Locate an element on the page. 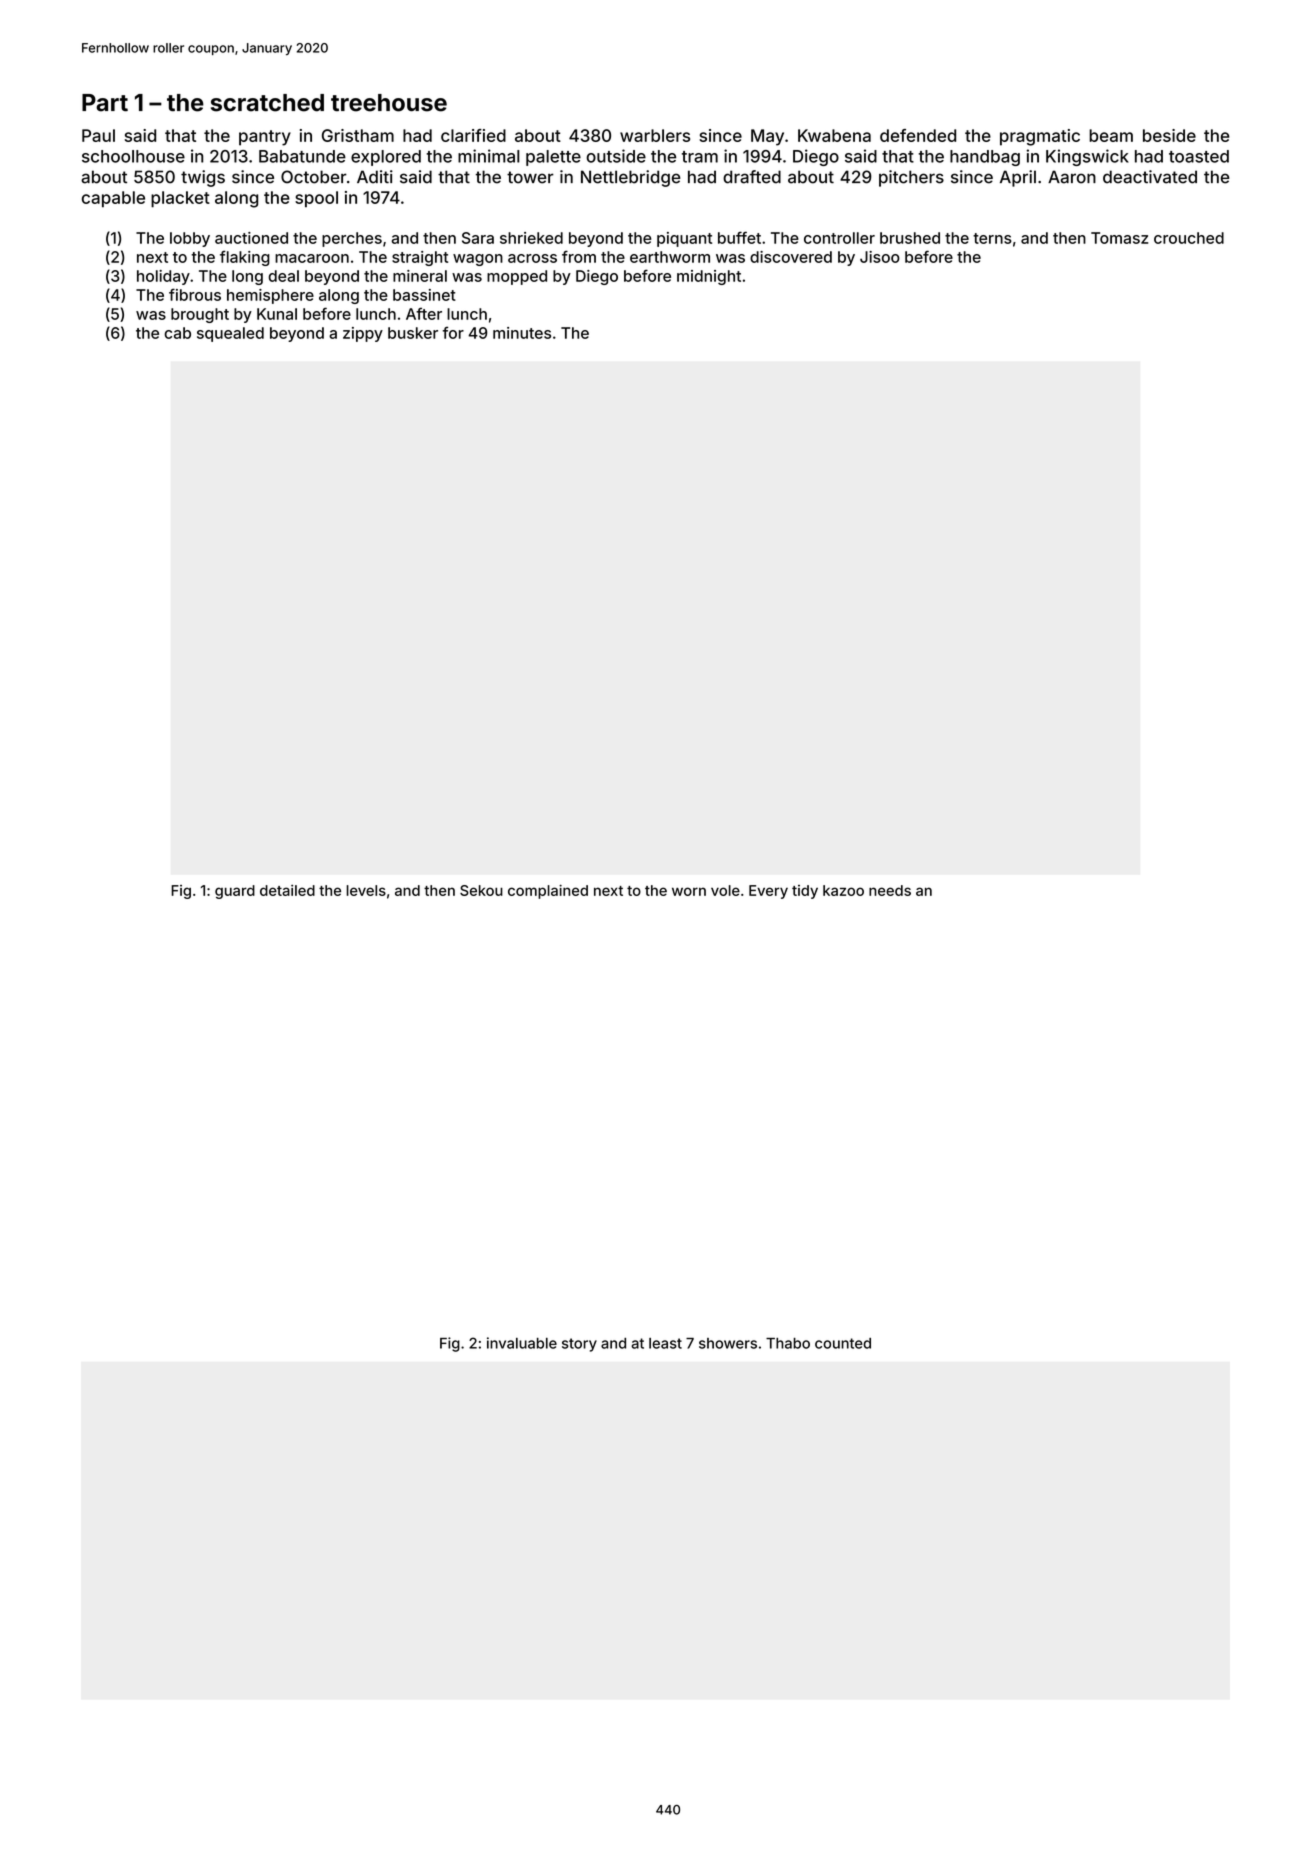 The width and height of the page is (1311, 1854). minutes is located at coordinates (522, 333).
